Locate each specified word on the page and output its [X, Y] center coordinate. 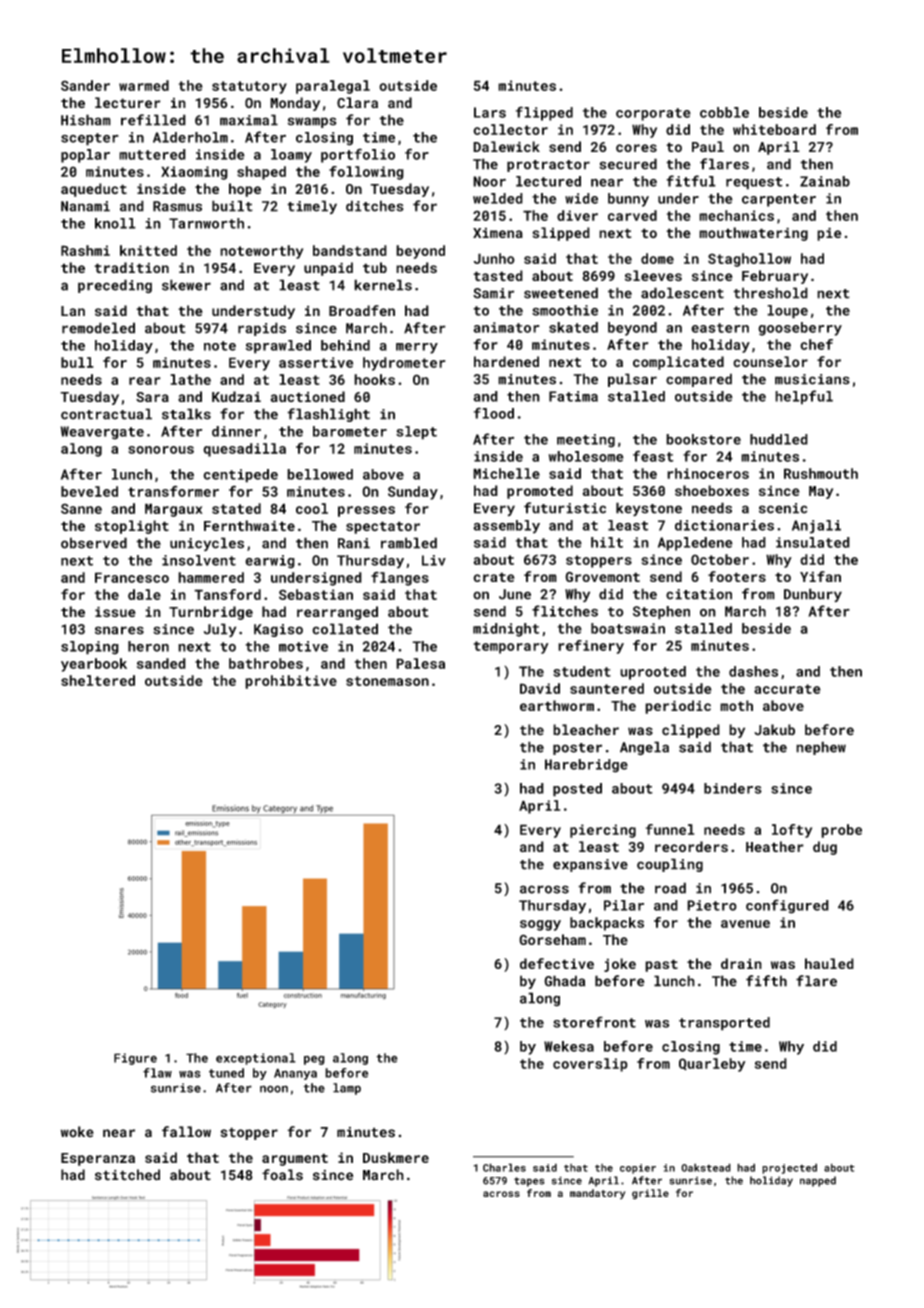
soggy [540, 925]
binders [733, 788]
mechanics [736, 215]
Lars [490, 112]
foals [282, 1175]
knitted [148, 250]
